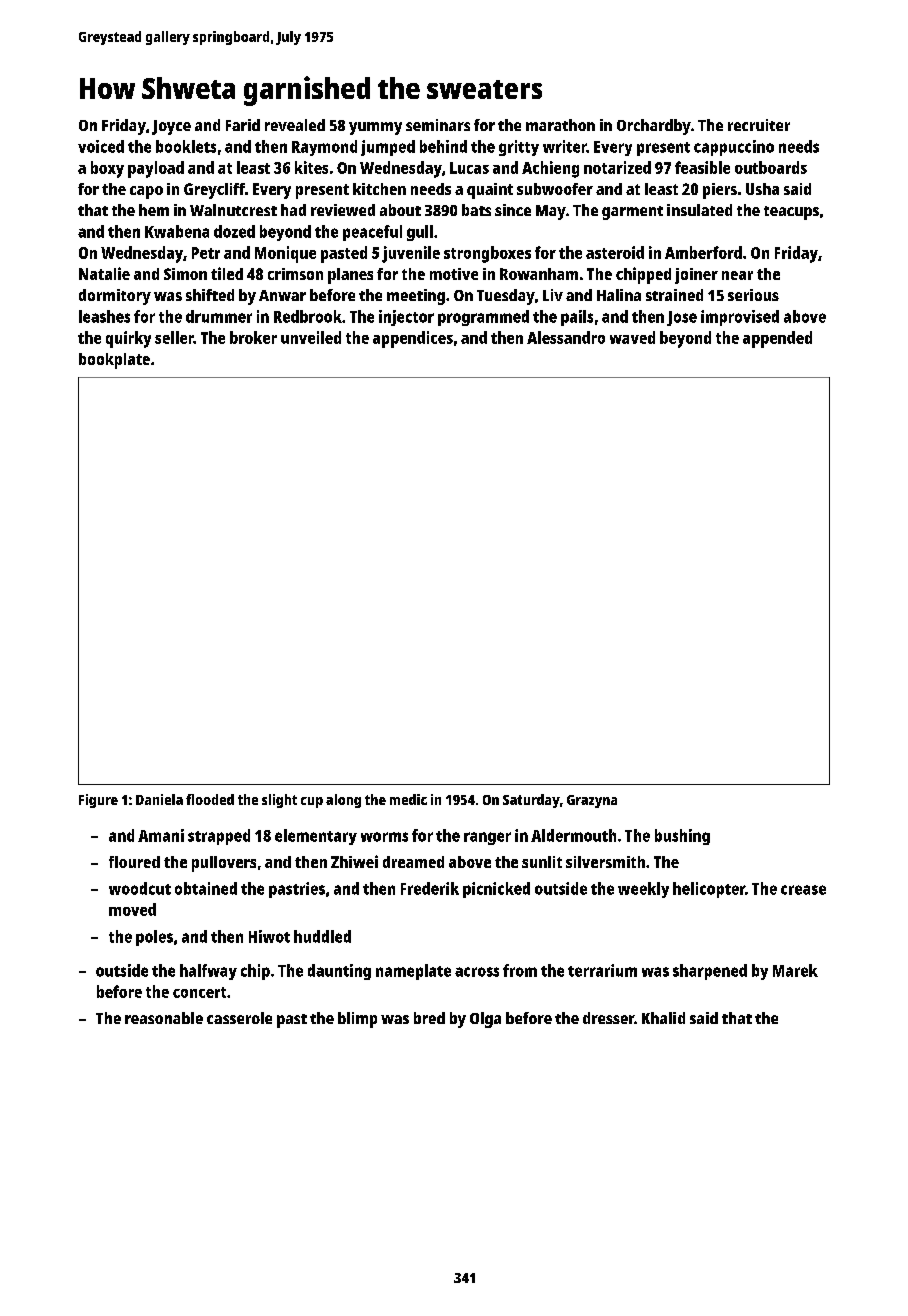 This image has height=1316, width=908. What do you see at coordinates (408, 799) in the image?
I see `medic` at bounding box center [408, 799].
